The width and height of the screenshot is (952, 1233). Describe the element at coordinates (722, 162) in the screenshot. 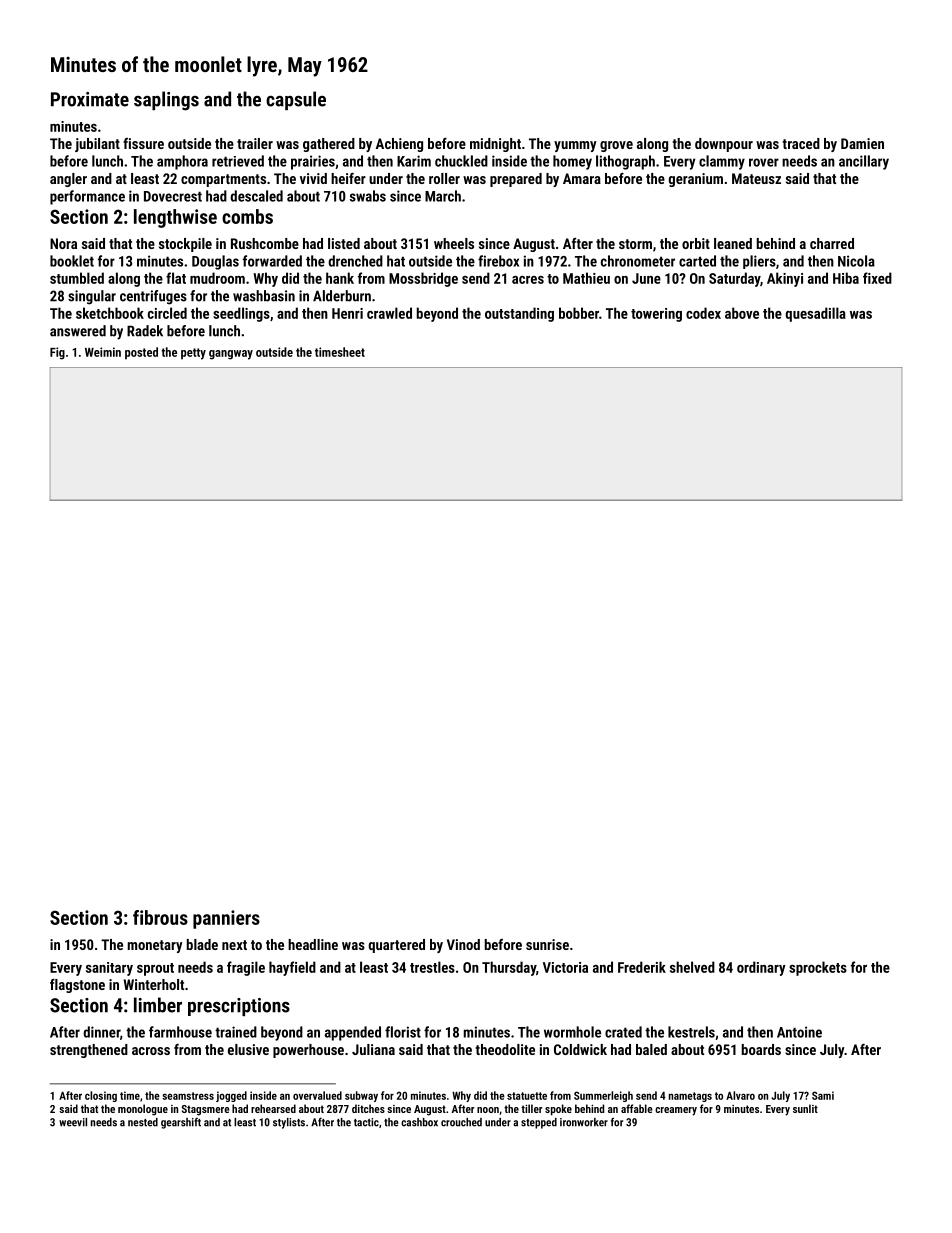

I see `clammy` at that location.
